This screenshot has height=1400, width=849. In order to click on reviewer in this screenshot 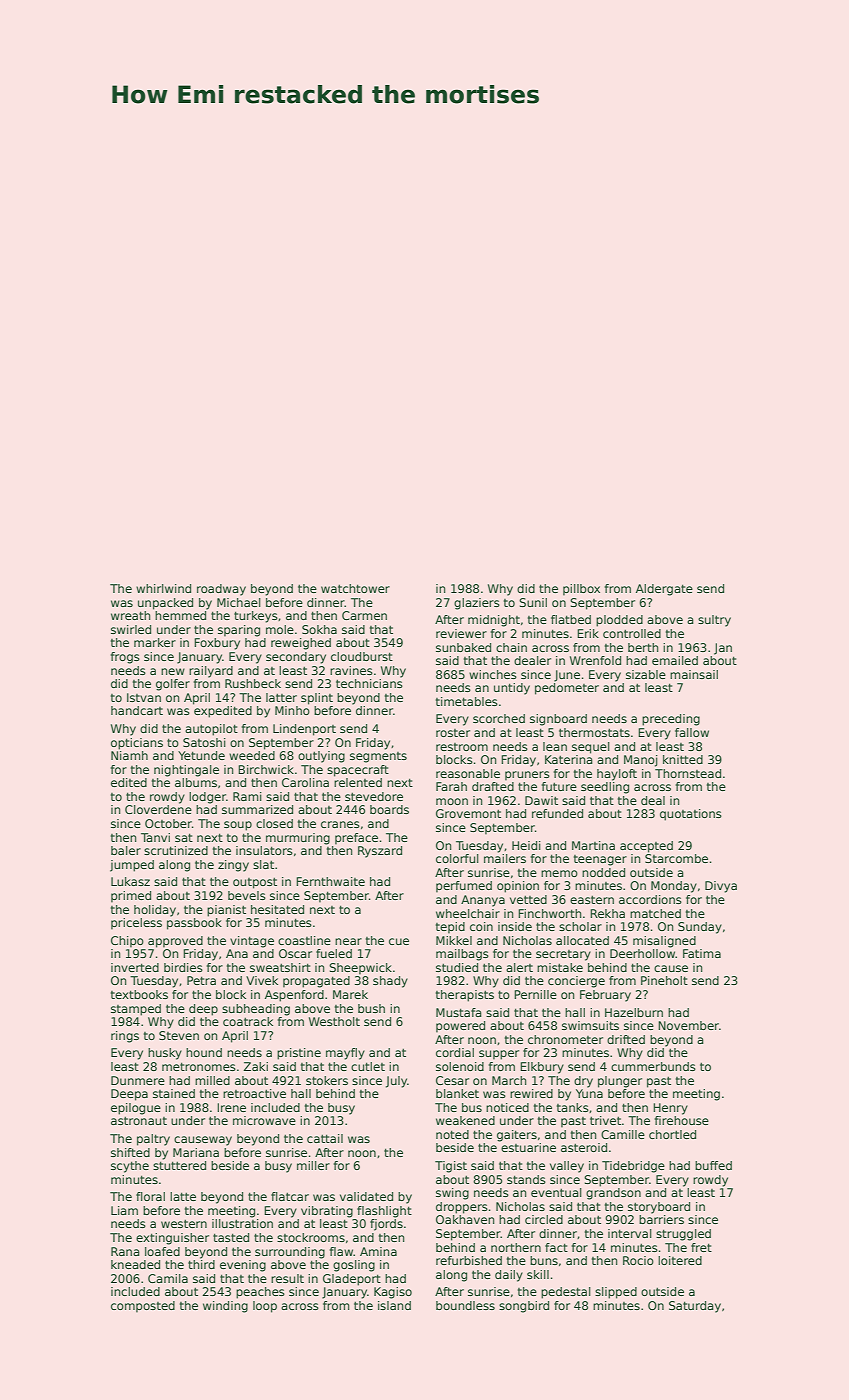, I will do `click(461, 633)`.
